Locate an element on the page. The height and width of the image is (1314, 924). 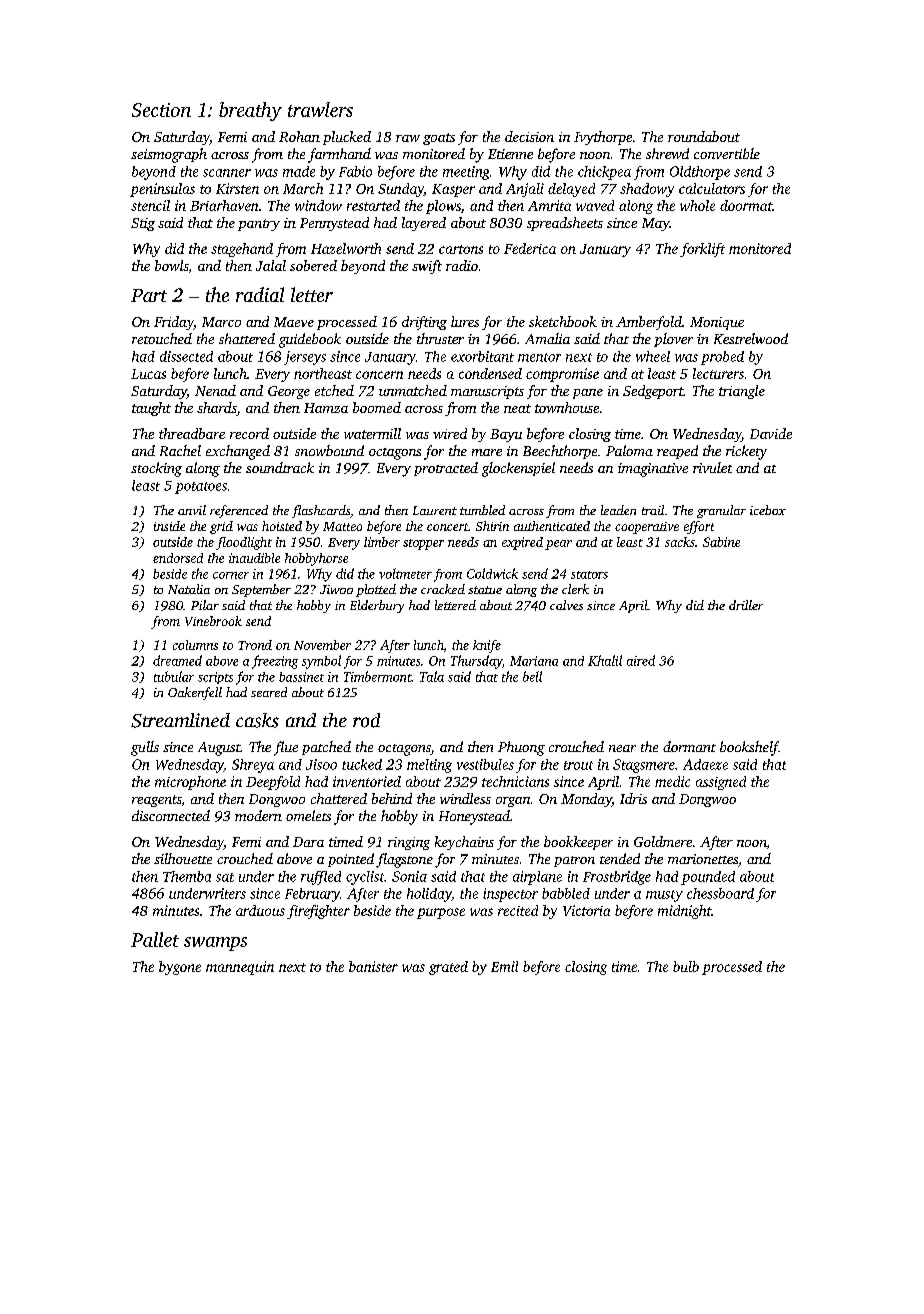
restarted is located at coordinates (373, 205).
